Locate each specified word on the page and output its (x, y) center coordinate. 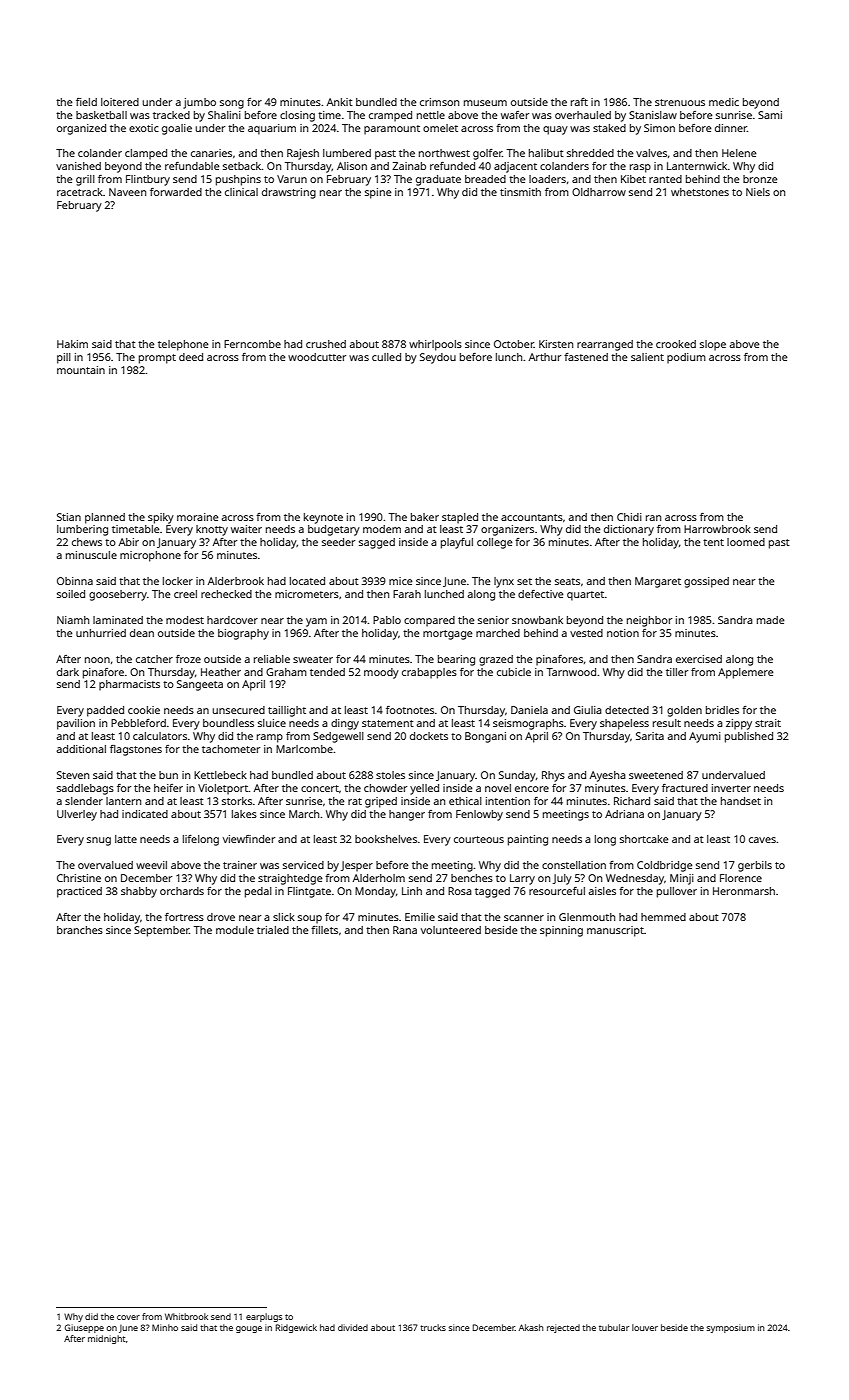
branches (80, 930)
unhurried (101, 633)
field (86, 102)
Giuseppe (84, 1328)
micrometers (307, 594)
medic (724, 102)
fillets (324, 930)
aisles (602, 891)
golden (684, 711)
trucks (433, 1327)
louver (645, 1327)
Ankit (340, 102)
